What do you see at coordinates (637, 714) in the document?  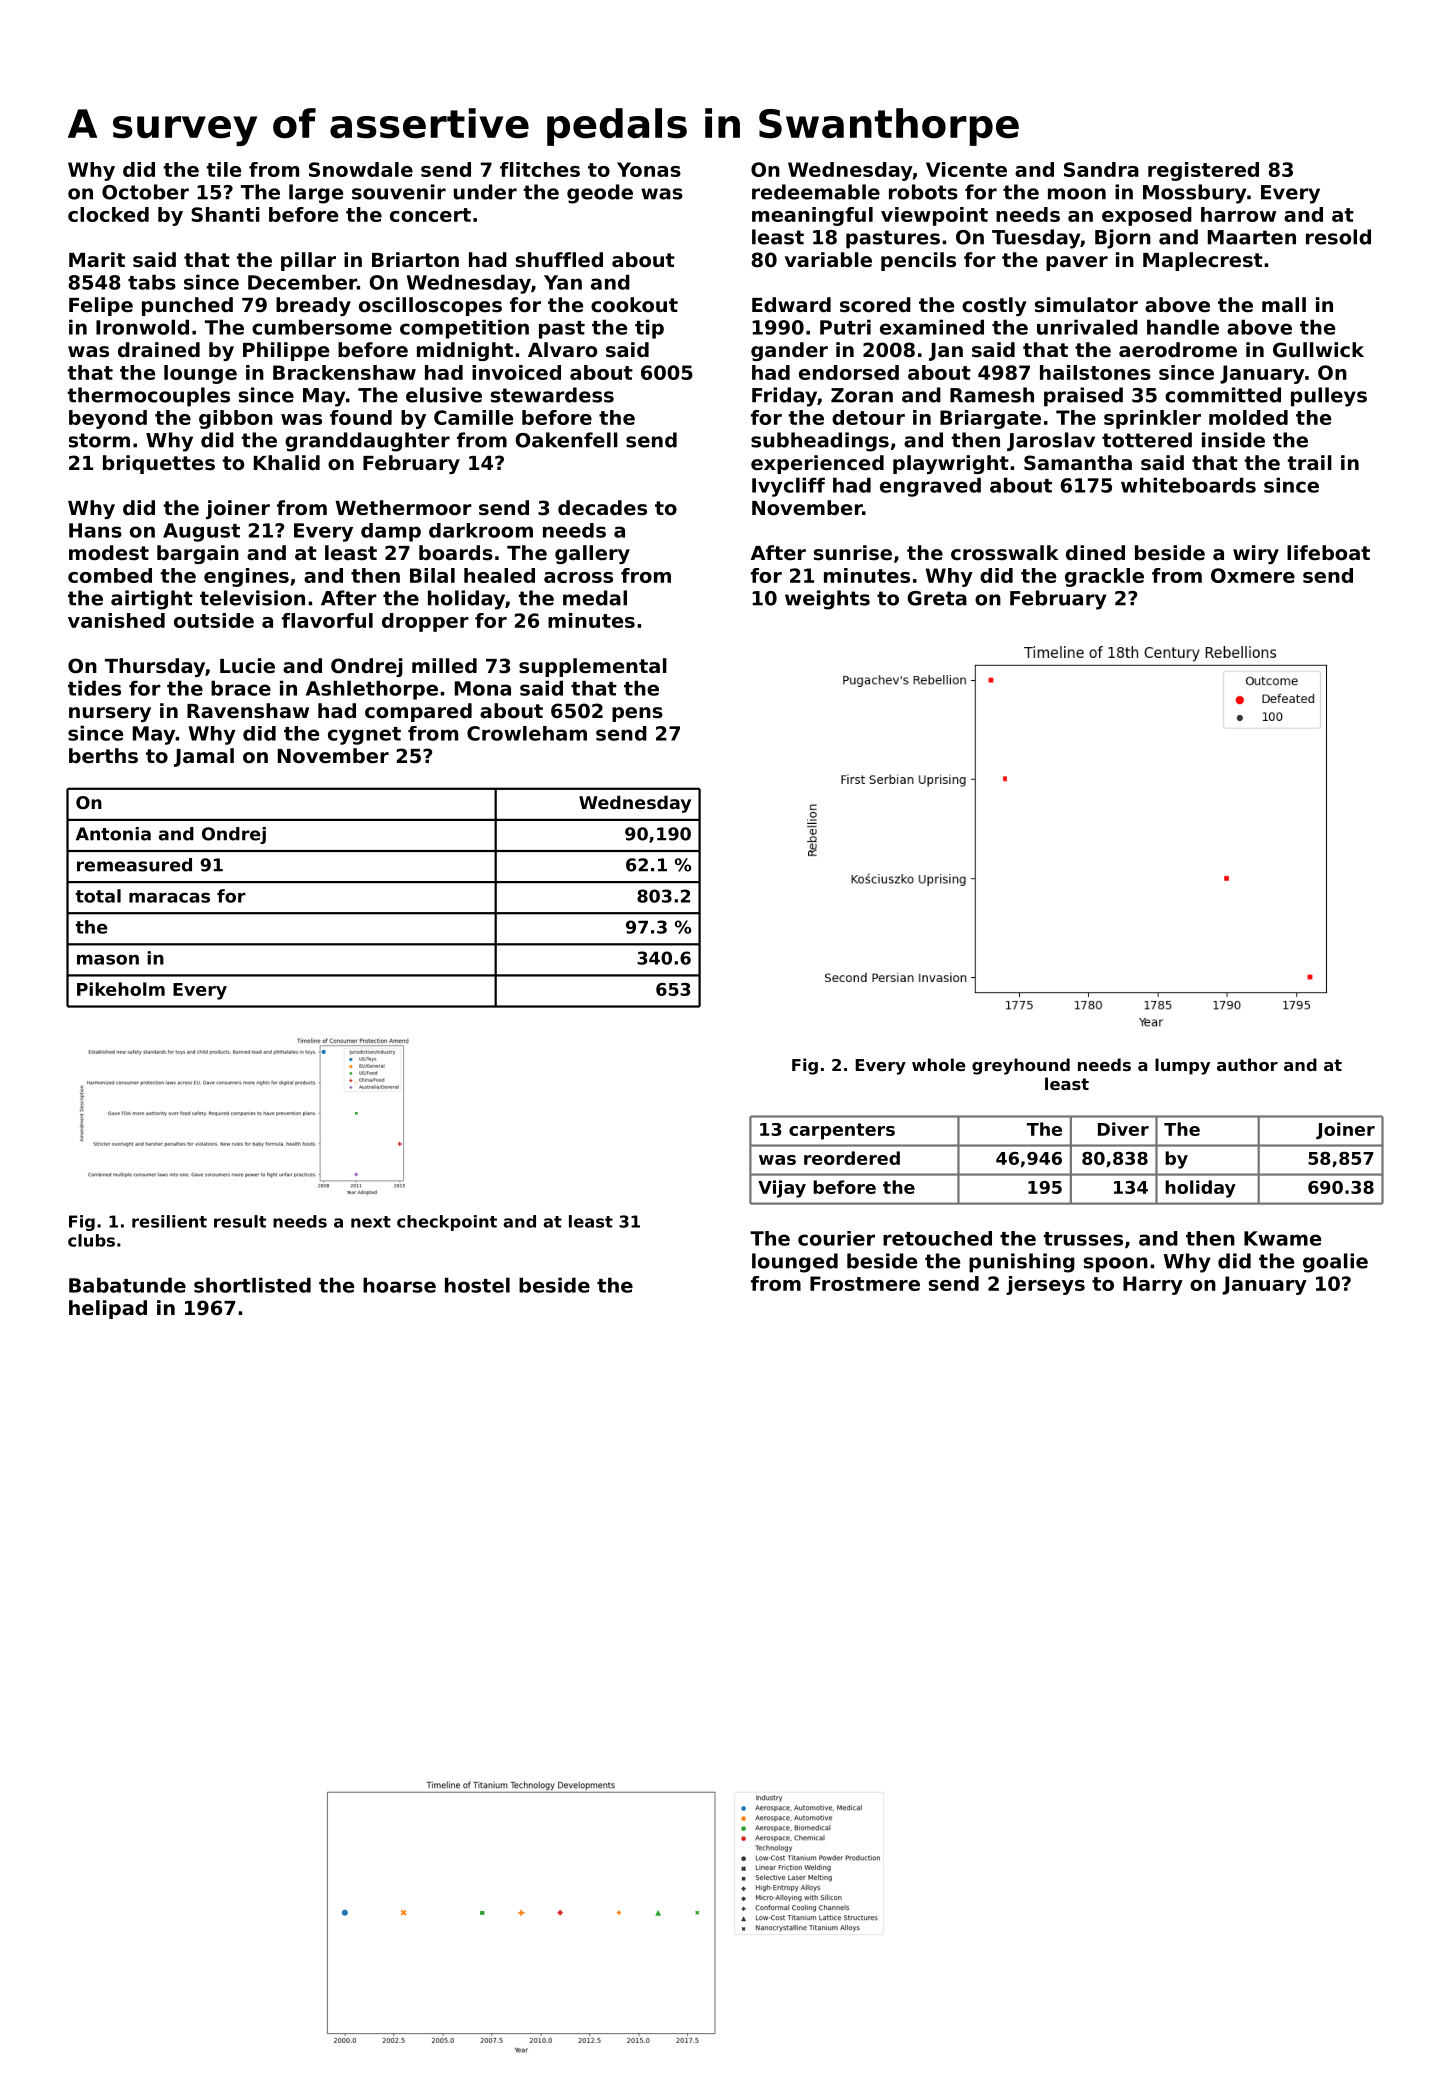 I see `pens` at bounding box center [637, 714].
